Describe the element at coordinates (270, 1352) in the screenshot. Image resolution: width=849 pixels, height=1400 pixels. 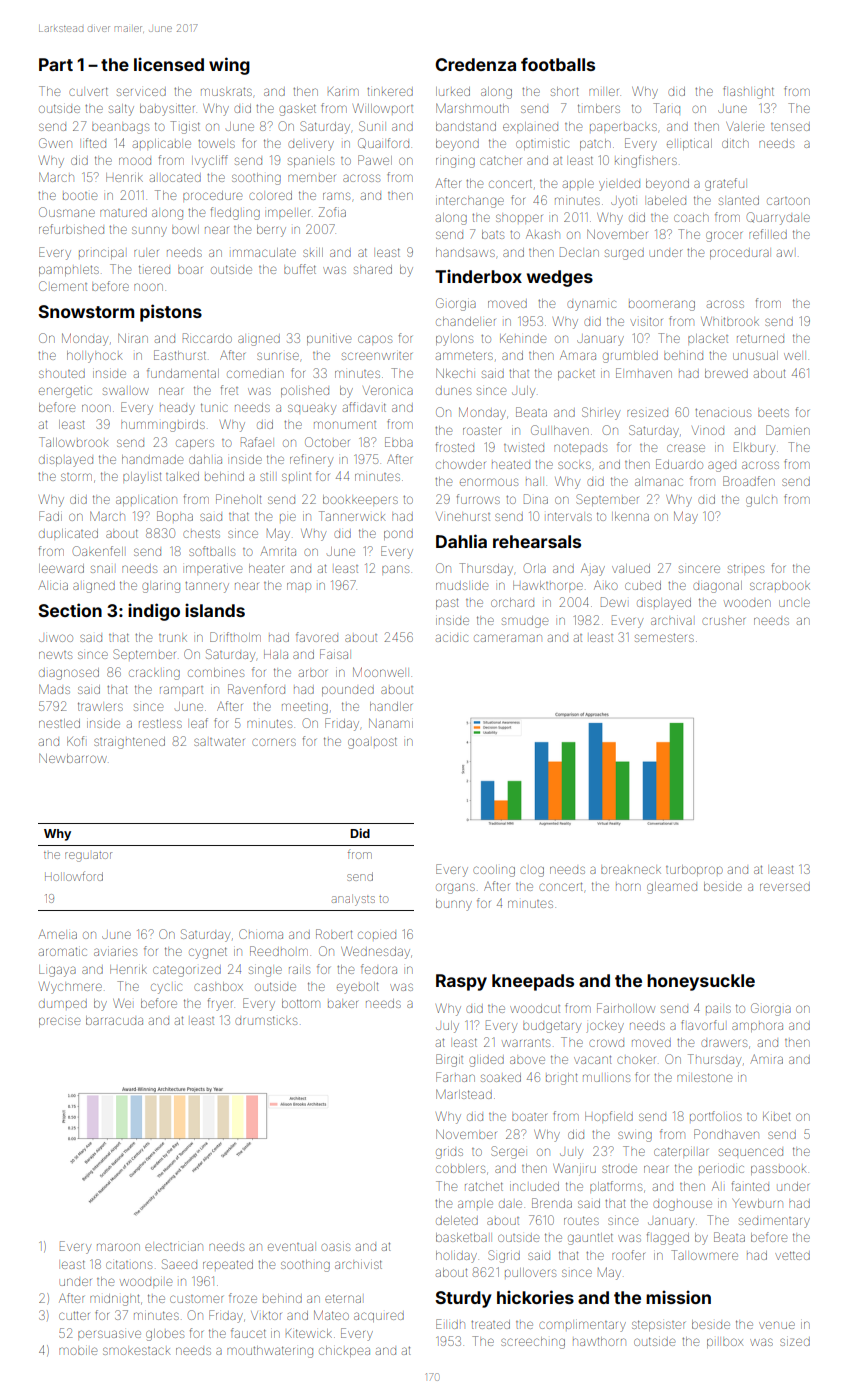
I see `mouthwatering` at that location.
